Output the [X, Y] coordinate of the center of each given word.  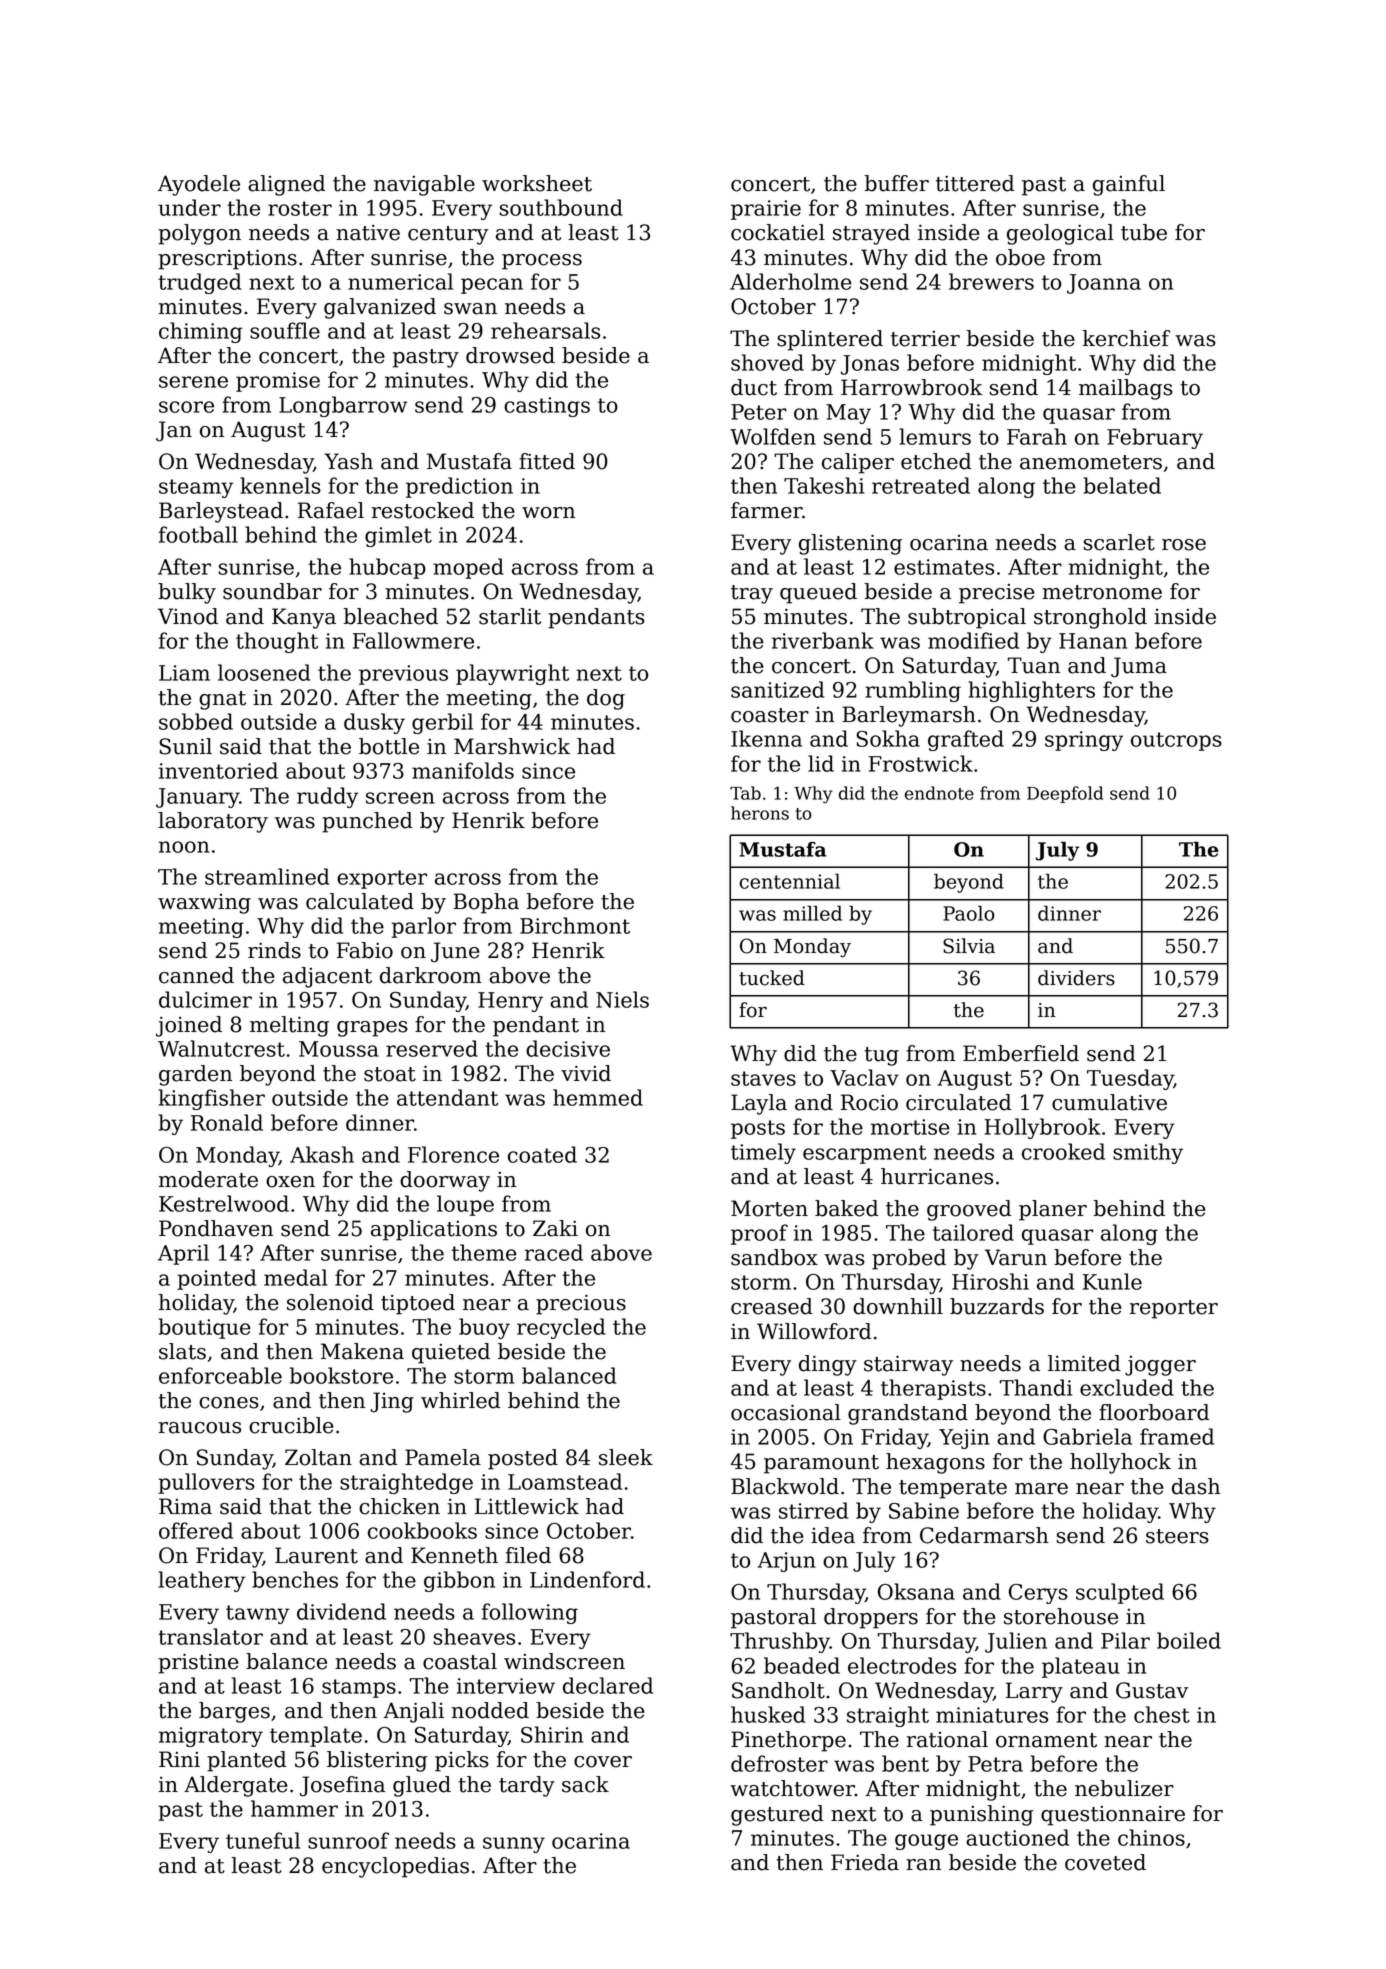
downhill [898, 1306]
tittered [975, 183]
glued [422, 1786]
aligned [286, 185]
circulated [958, 1102]
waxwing [204, 904]
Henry [510, 1002]
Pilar [1125, 1640]
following [530, 1613]
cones [229, 1403]
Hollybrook [1042, 1128]
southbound [561, 207]
